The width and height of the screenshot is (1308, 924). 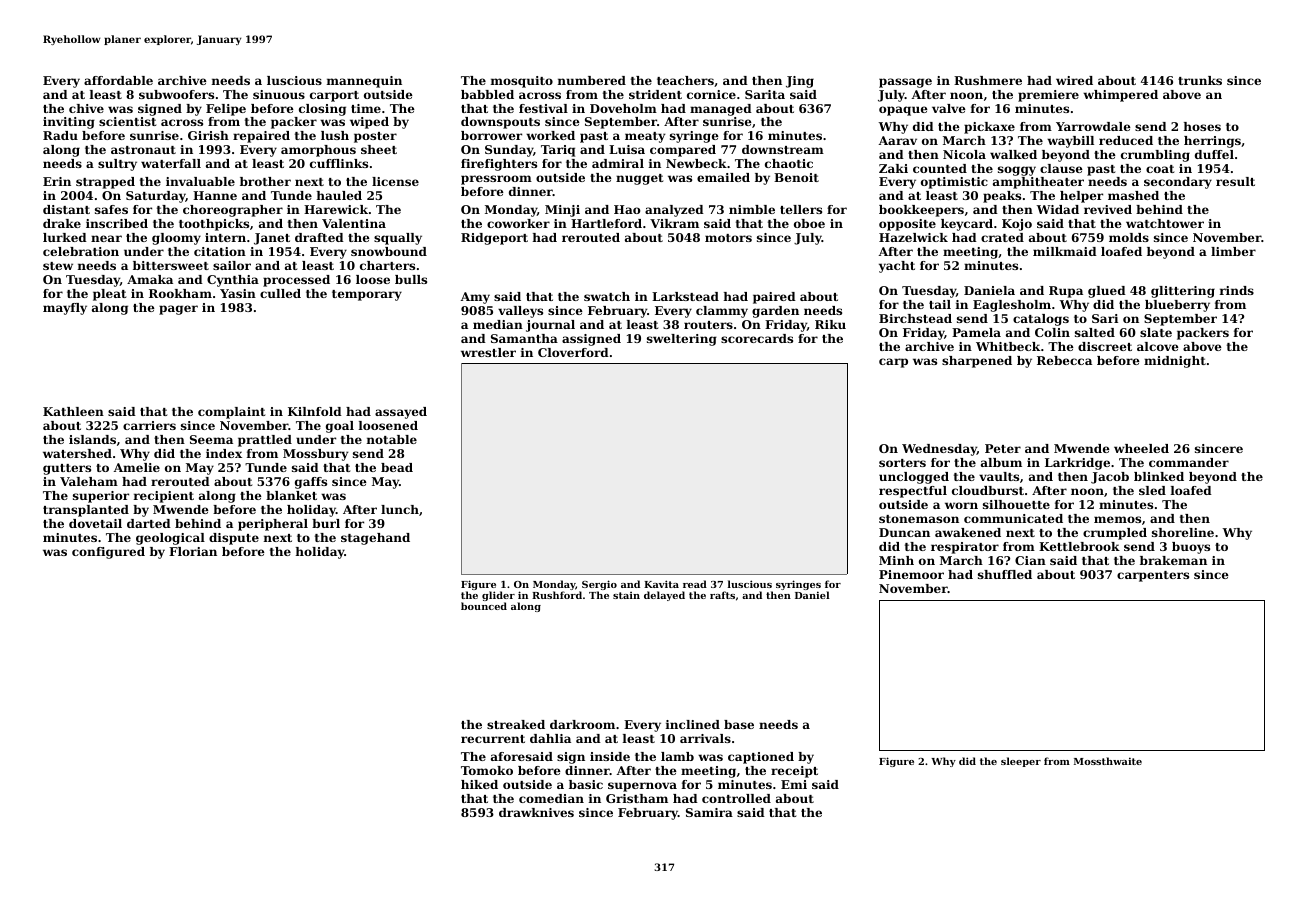 What do you see at coordinates (536, 812) in the screenshot?
I see `drawknives` at bounding box center [536, 812].
